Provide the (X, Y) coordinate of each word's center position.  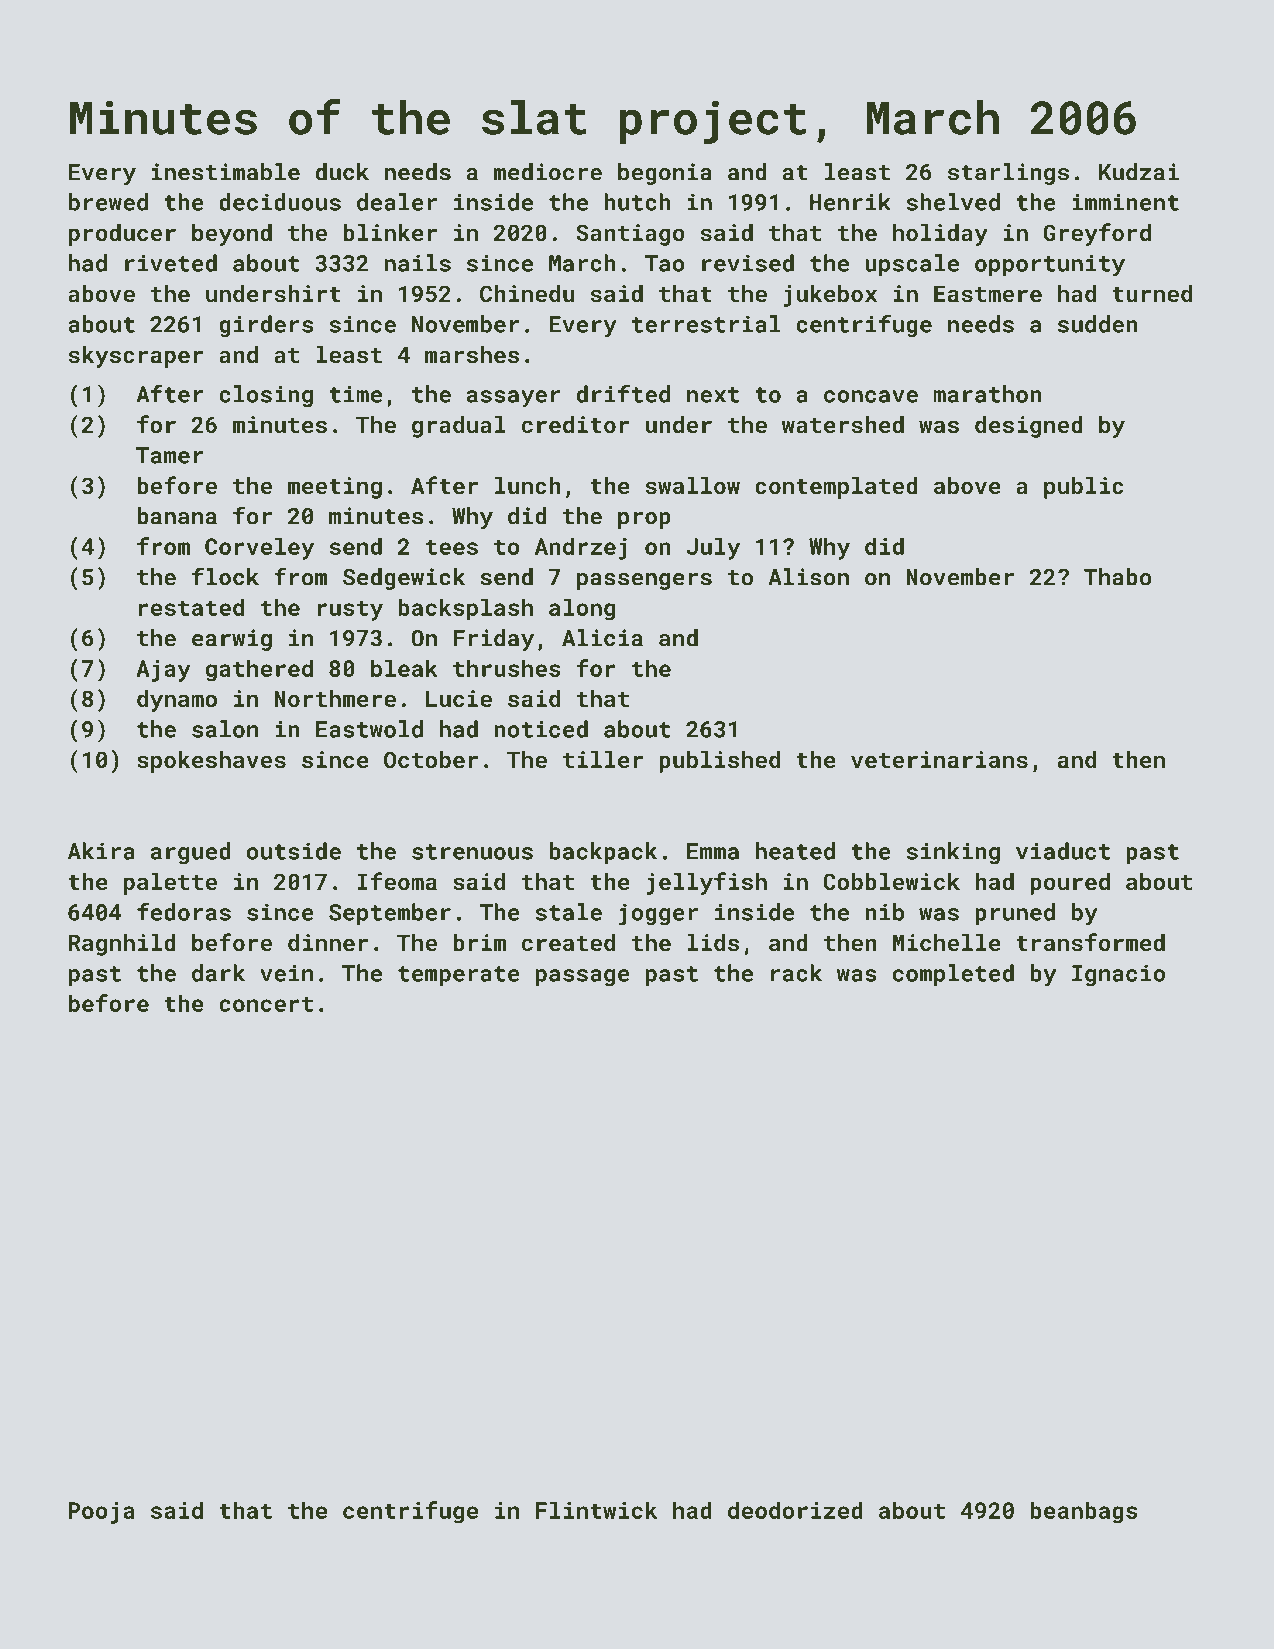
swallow (692, 485)
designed (1029, 427)
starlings (1008, 174)
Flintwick (597, 1510)
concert (266, 1004)
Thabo (1118, 577)
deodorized (795, 1510)
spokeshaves (211, 762)
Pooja (102, 1513)
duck (342, 172)
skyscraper (135, 357)
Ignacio (1118, 975)
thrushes (507, 668)
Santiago (630, 235)
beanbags (1084, 1512)
